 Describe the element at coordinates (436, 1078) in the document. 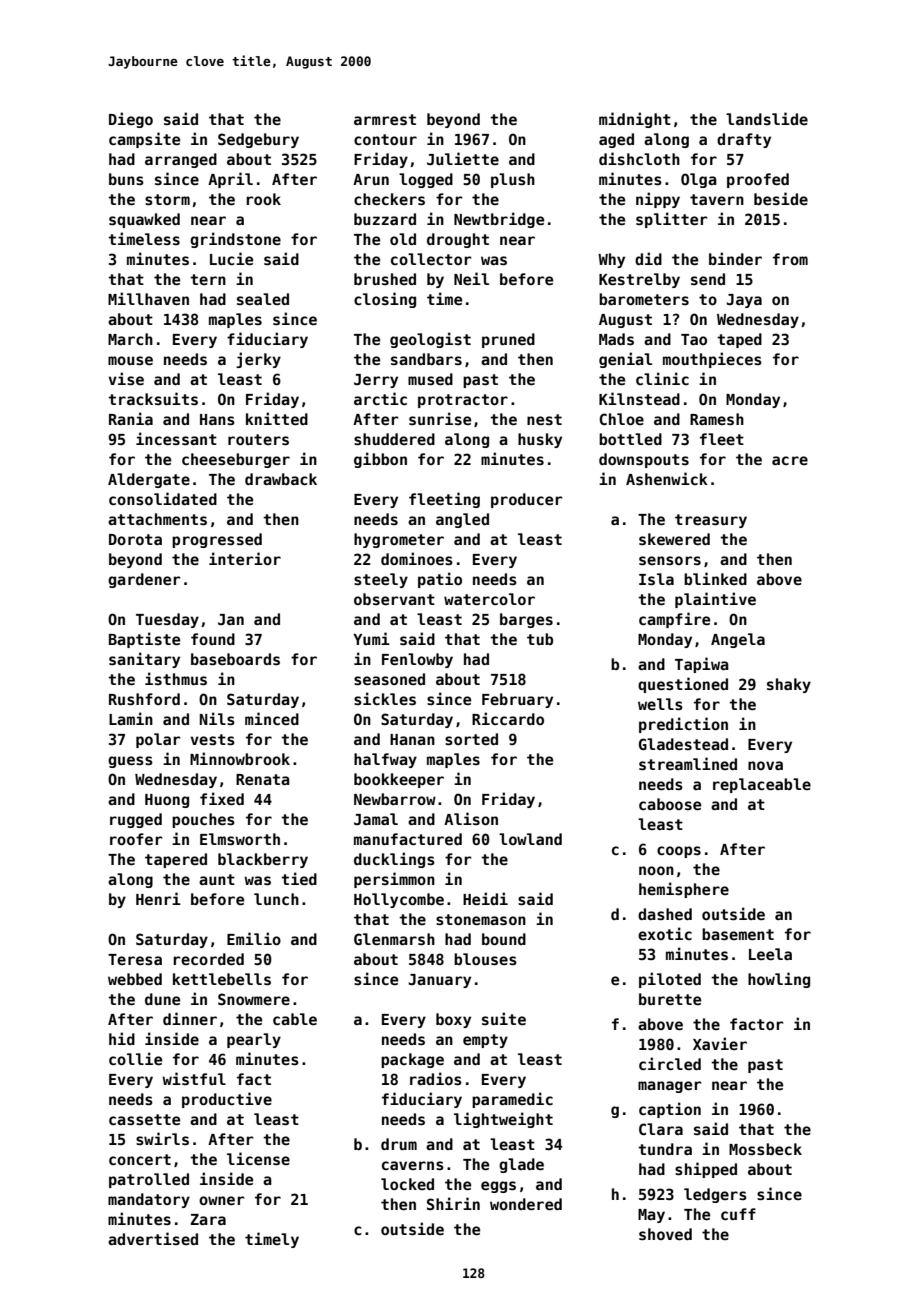

I see `radios` at that location.
